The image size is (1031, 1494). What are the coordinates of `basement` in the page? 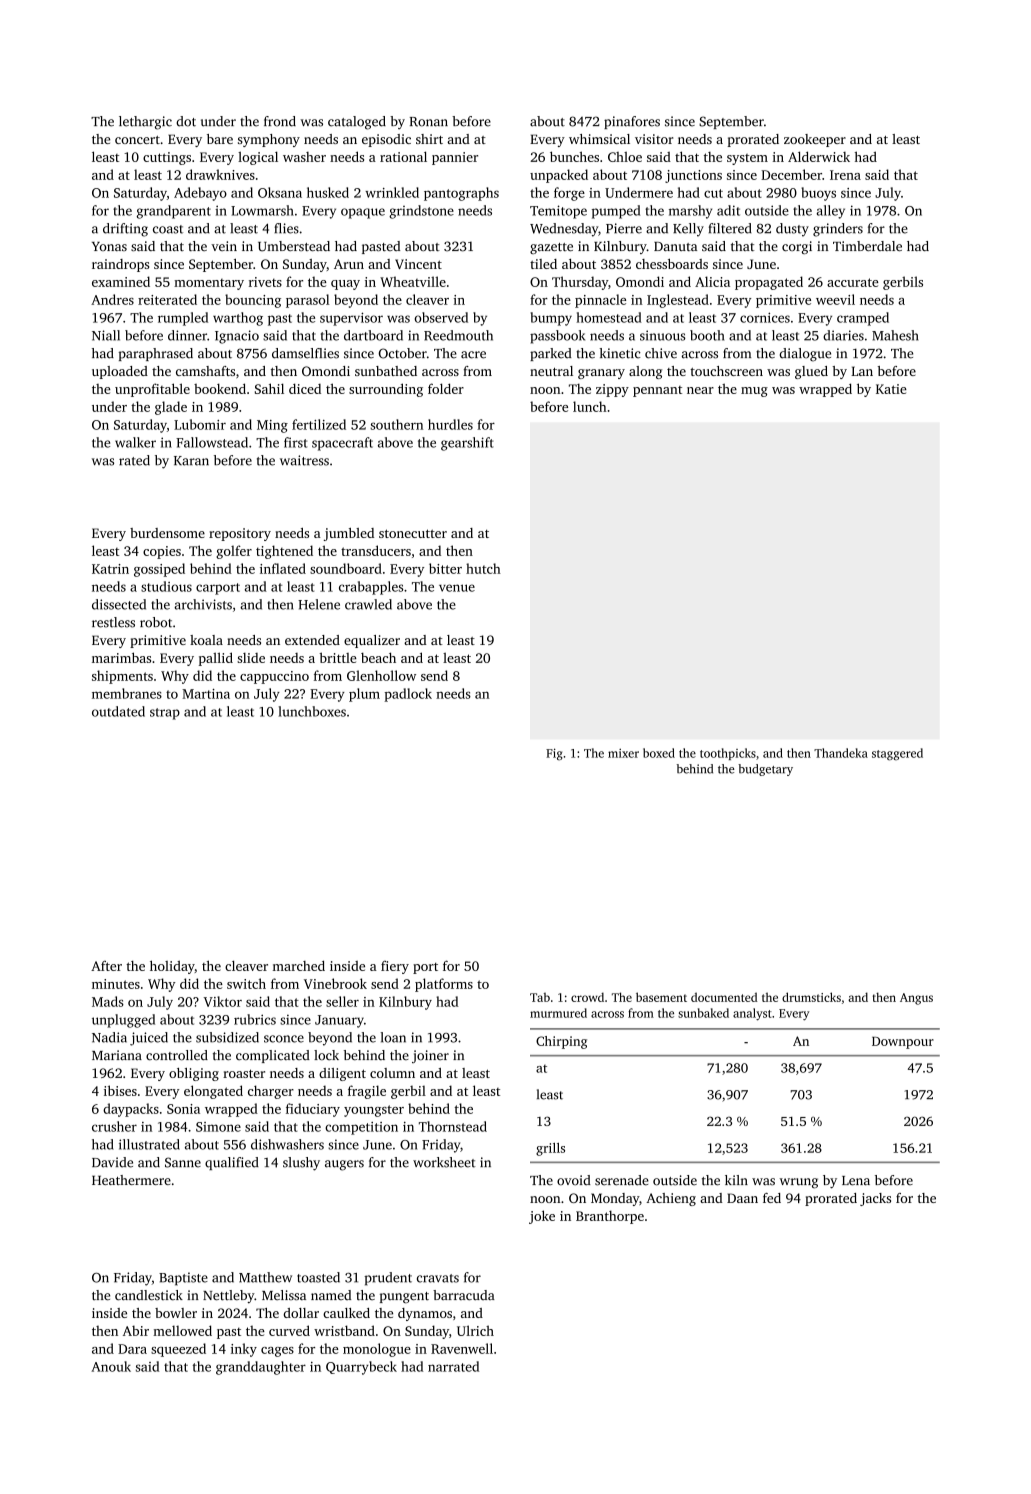 It's located at (661, 997).
